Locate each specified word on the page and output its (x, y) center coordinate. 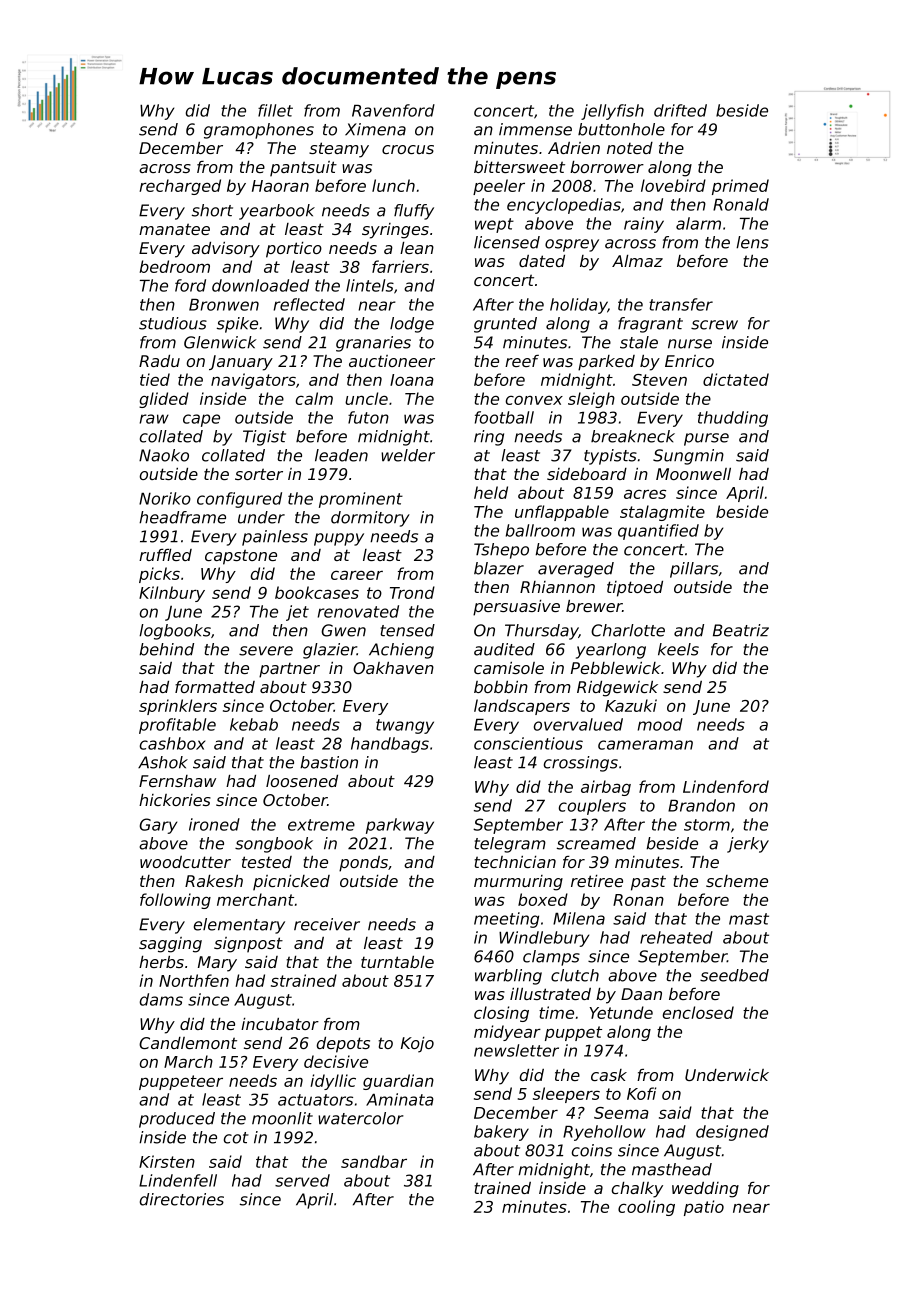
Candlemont (188, 1043)
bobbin (501, 687)
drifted (680, 110)
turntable (397, 962)
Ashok (163, 762)
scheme (737, 881)
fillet (275, 110)
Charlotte (628, 630)
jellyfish (612, 112)
